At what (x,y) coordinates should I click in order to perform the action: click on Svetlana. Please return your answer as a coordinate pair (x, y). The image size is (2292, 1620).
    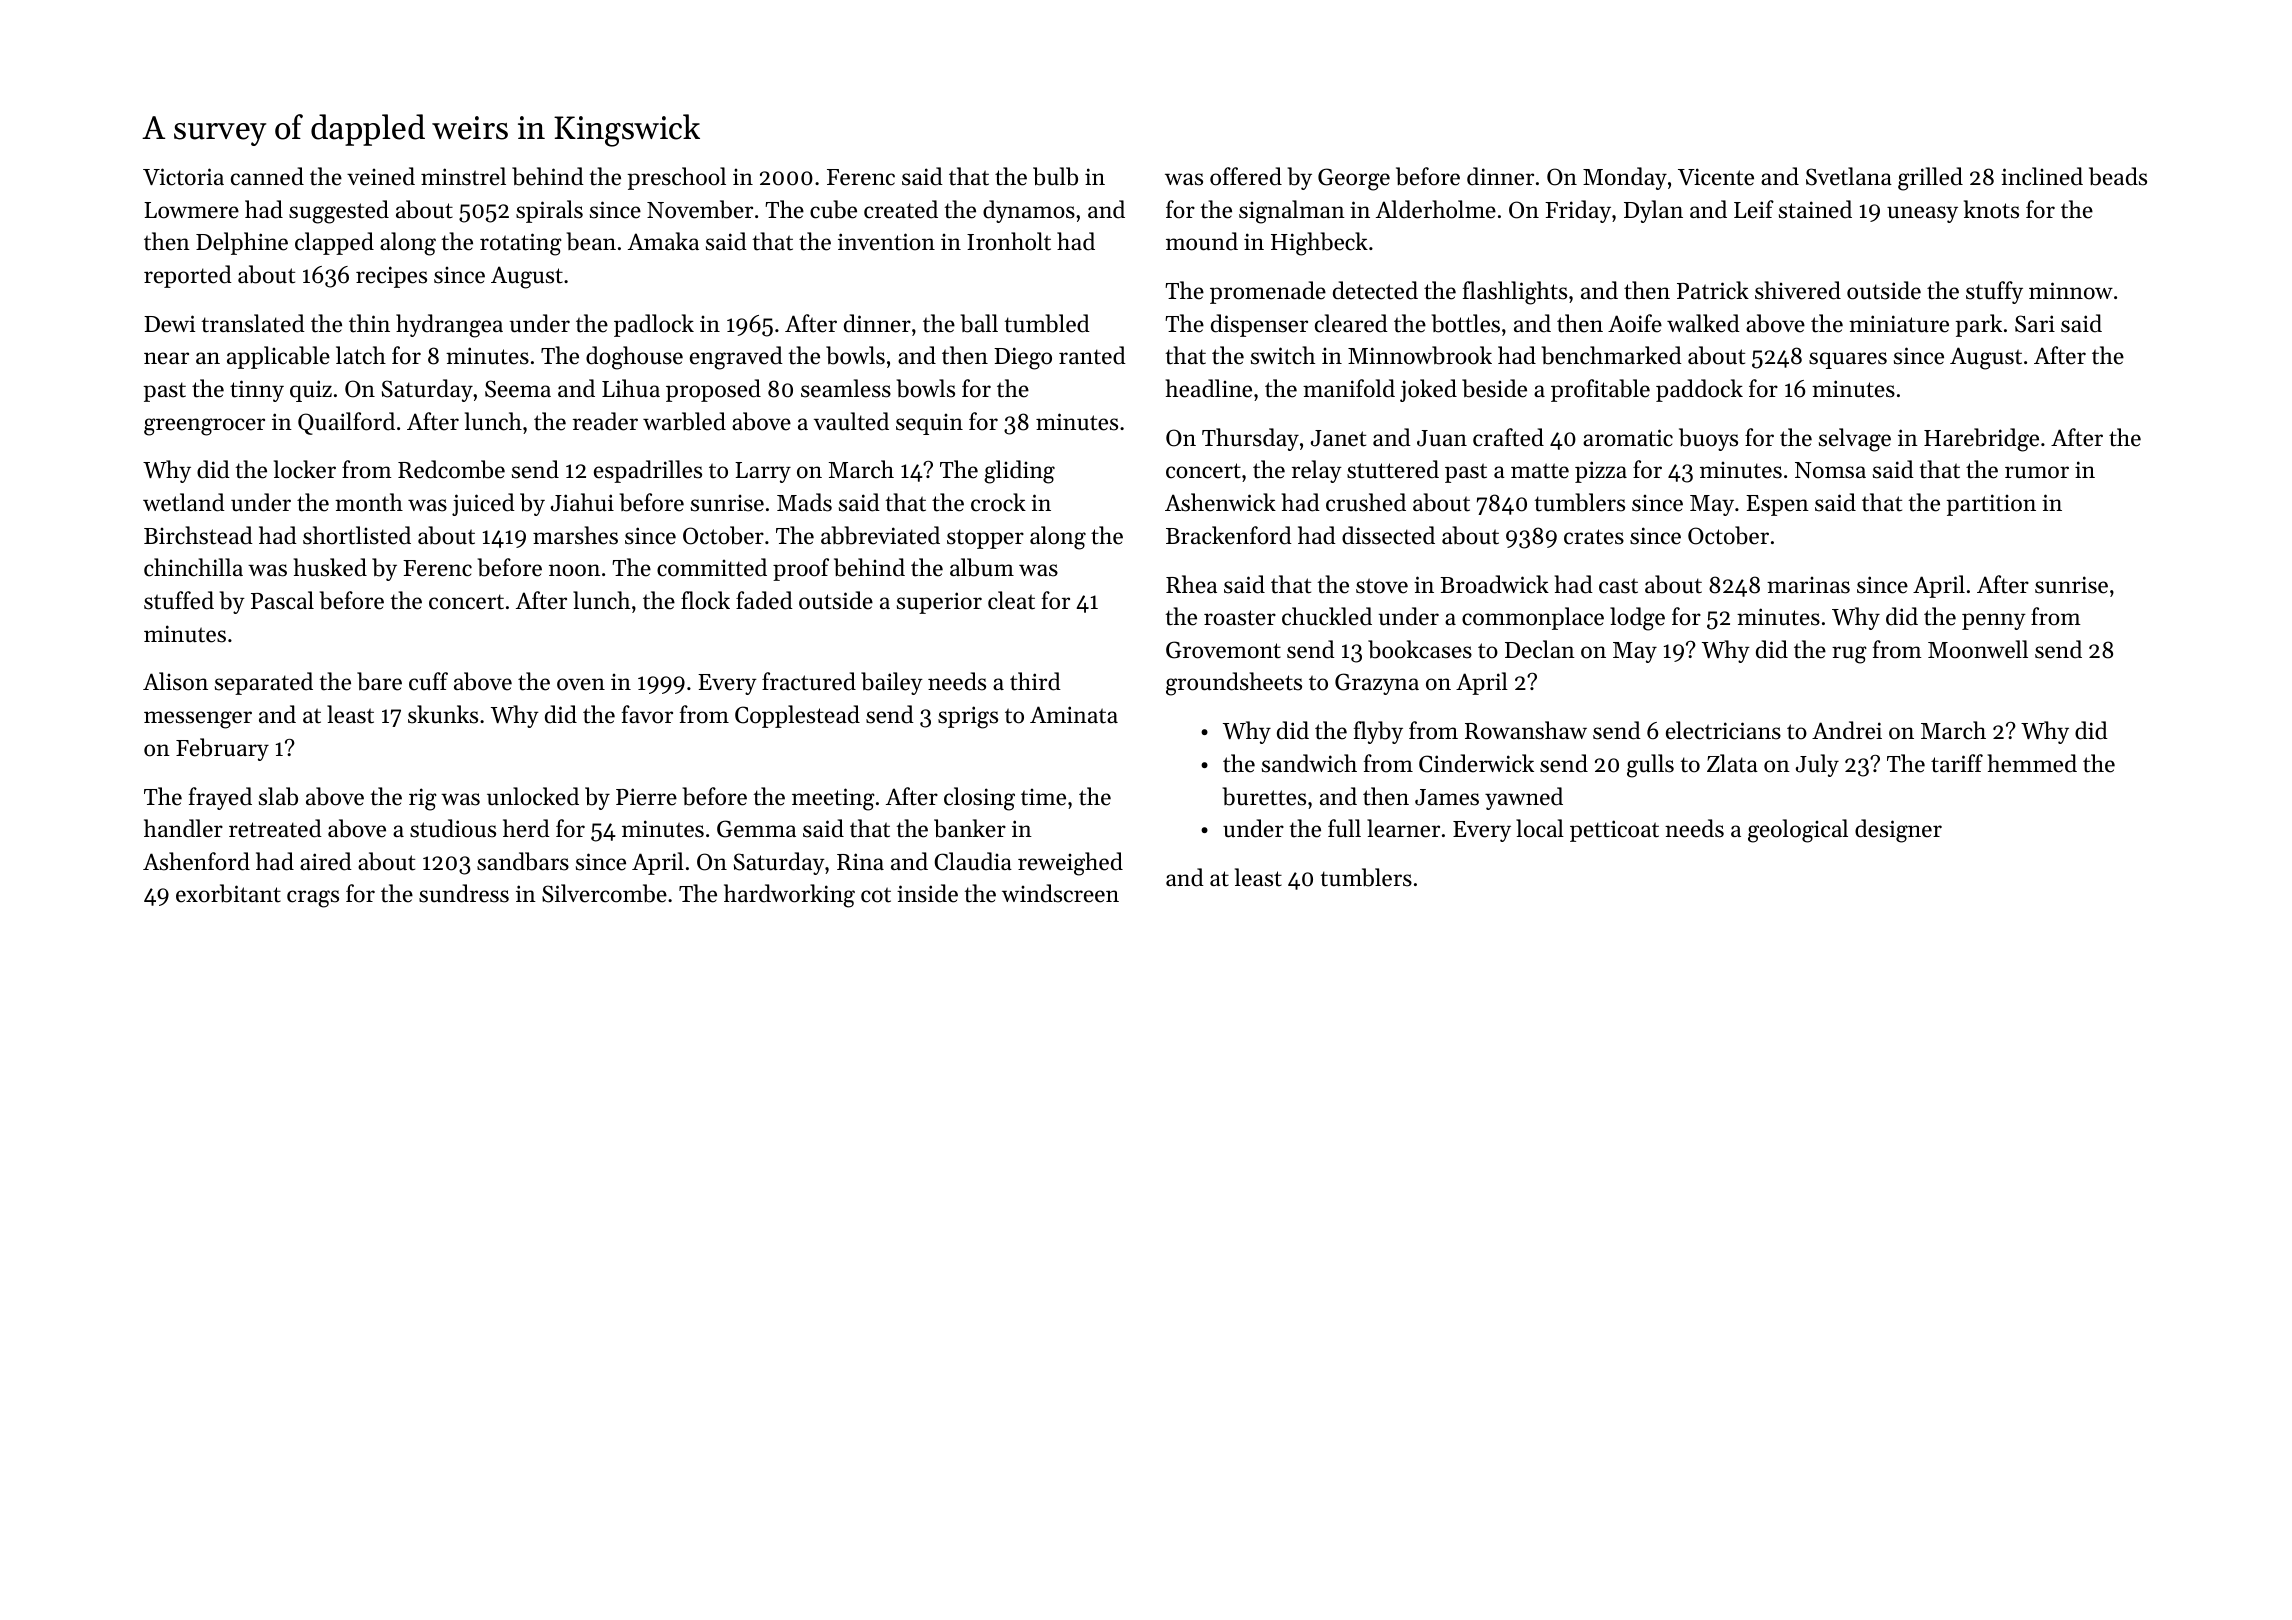
    Looking at the image, I should click on (1849, 176).
